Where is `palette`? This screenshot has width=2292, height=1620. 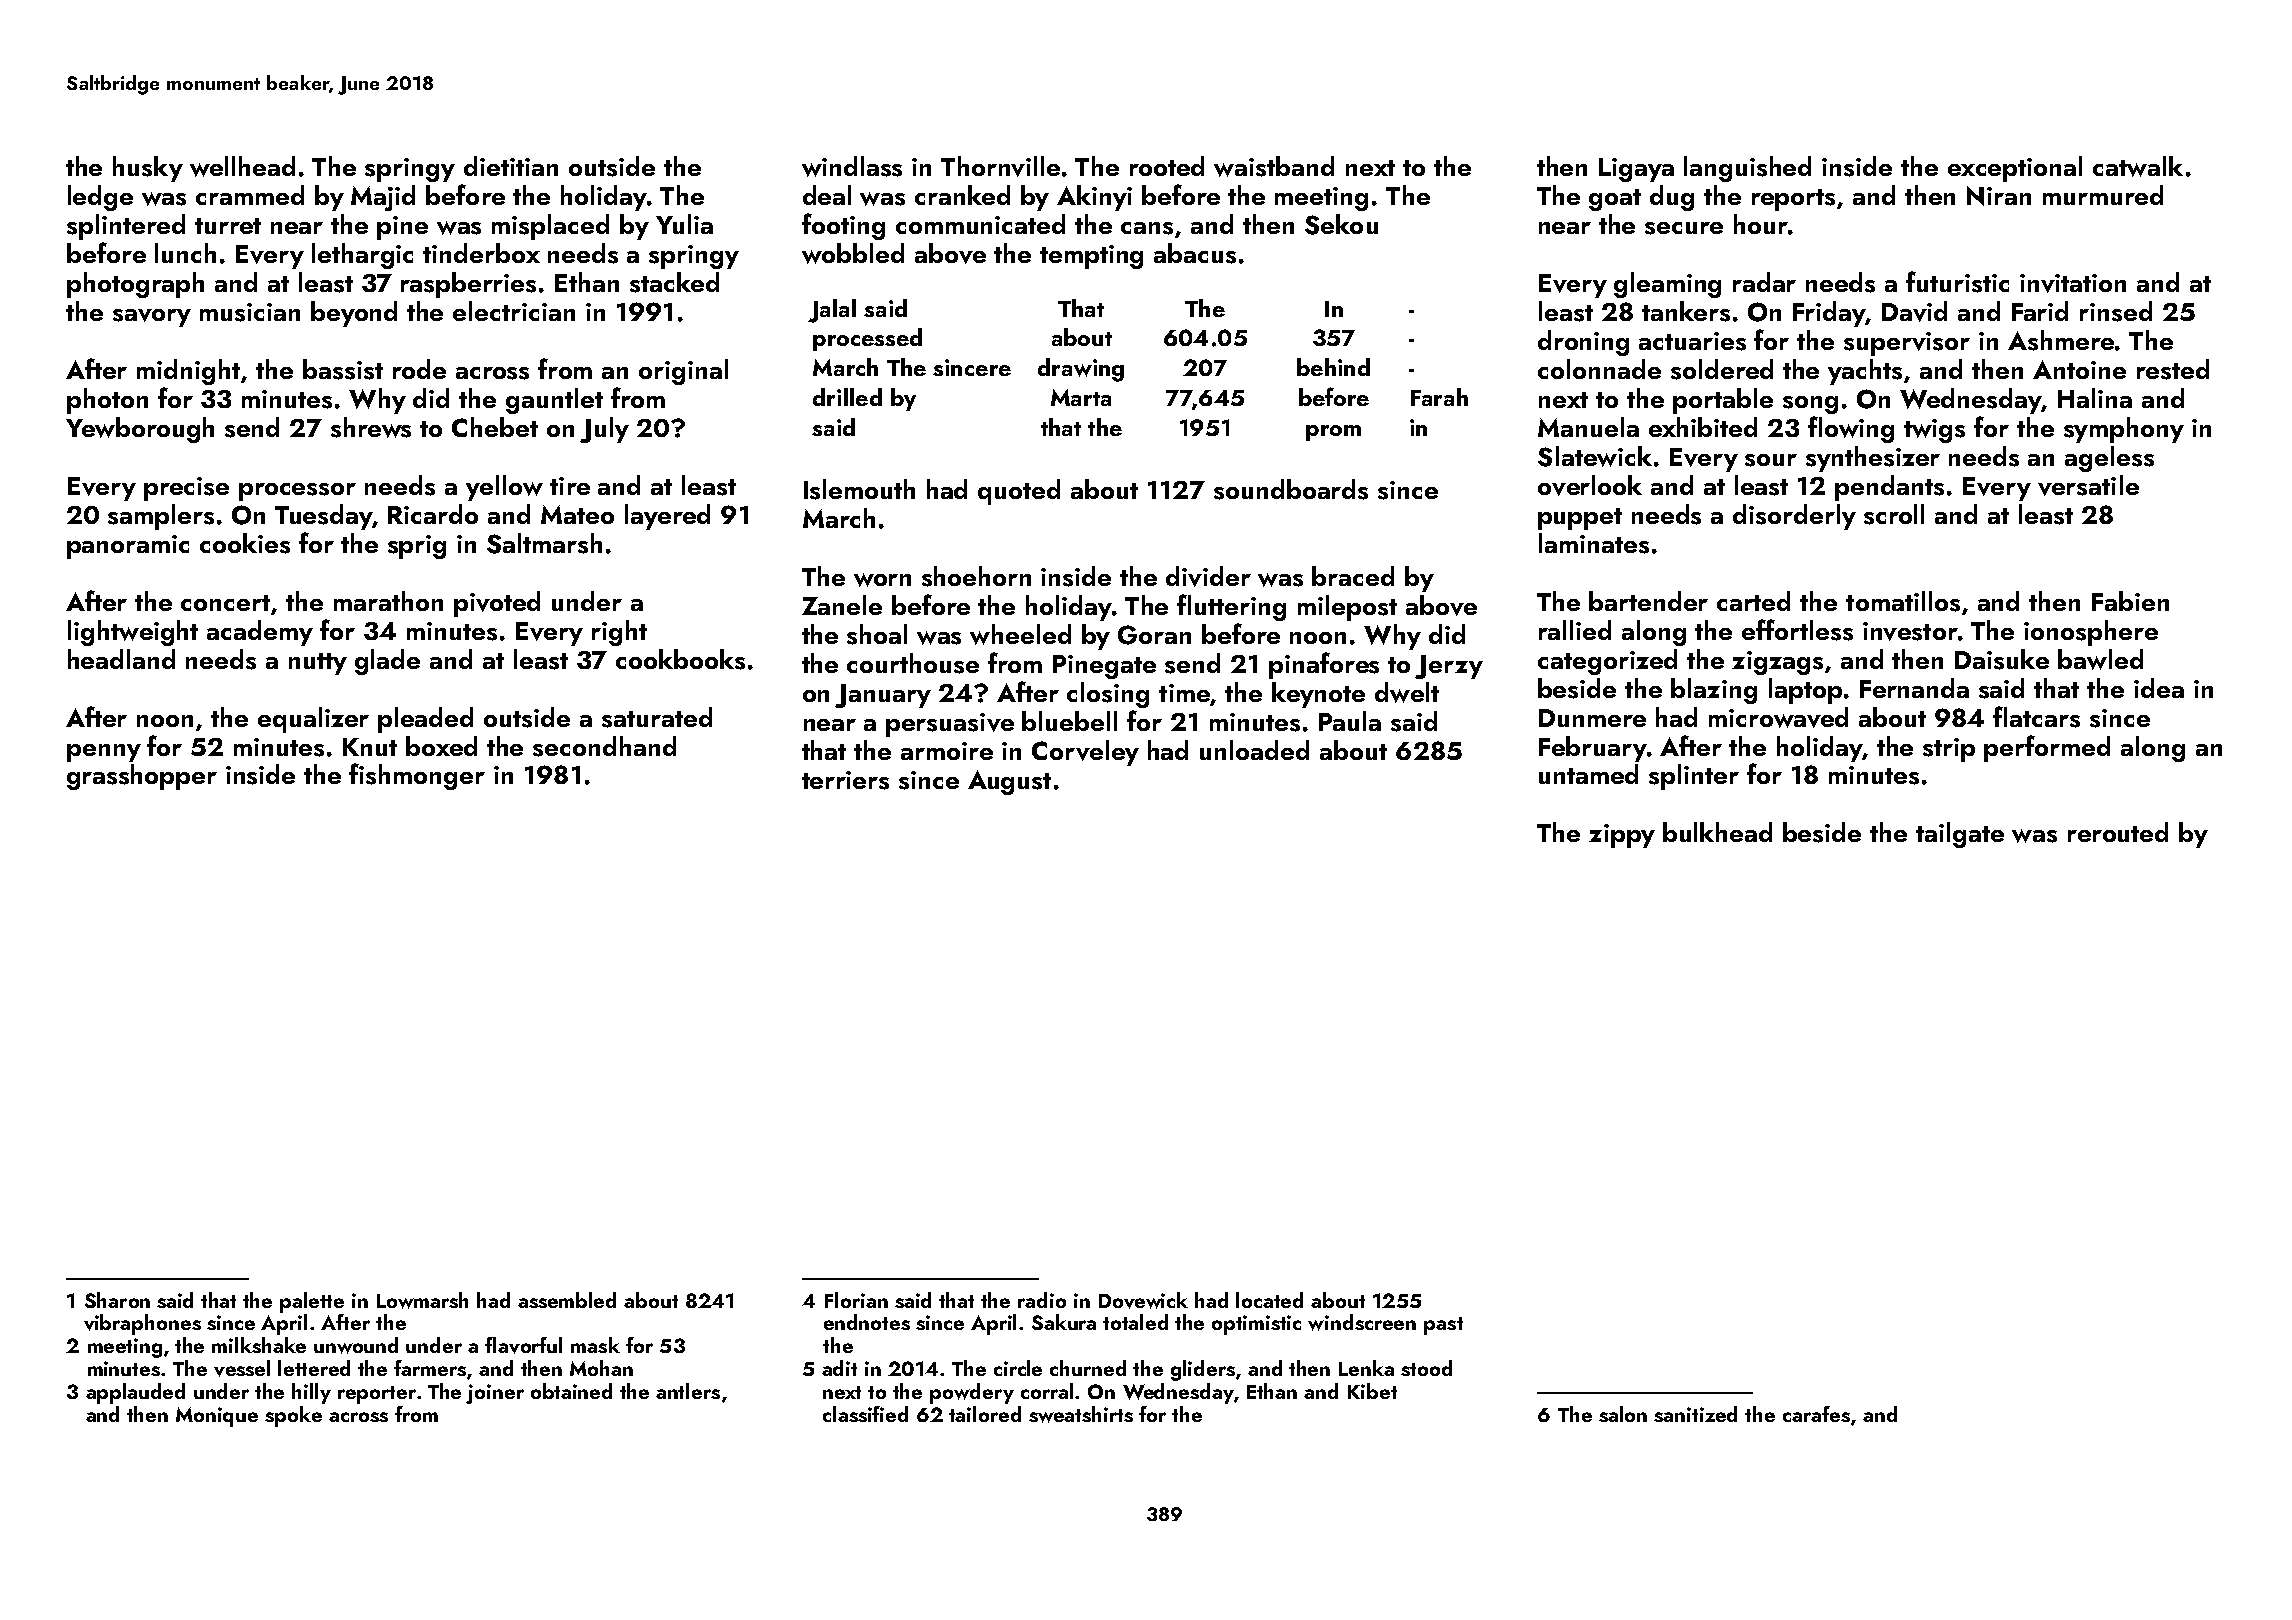 palette is located at coordinates (312, 1302).
